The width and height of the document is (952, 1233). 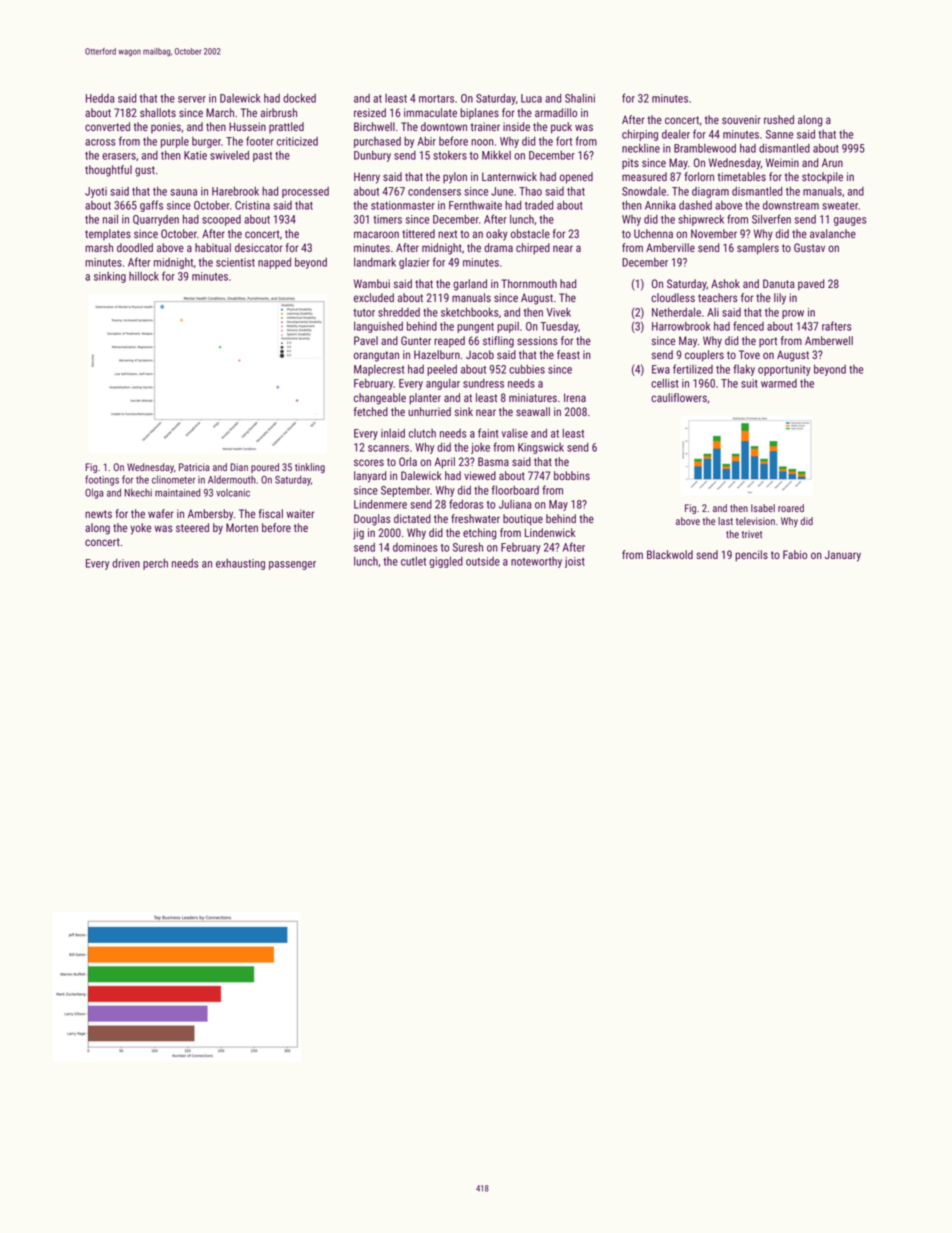 What do you see at coordinates (192, 527) in the document?
I see `steered` at bounding box center [192, 527].
